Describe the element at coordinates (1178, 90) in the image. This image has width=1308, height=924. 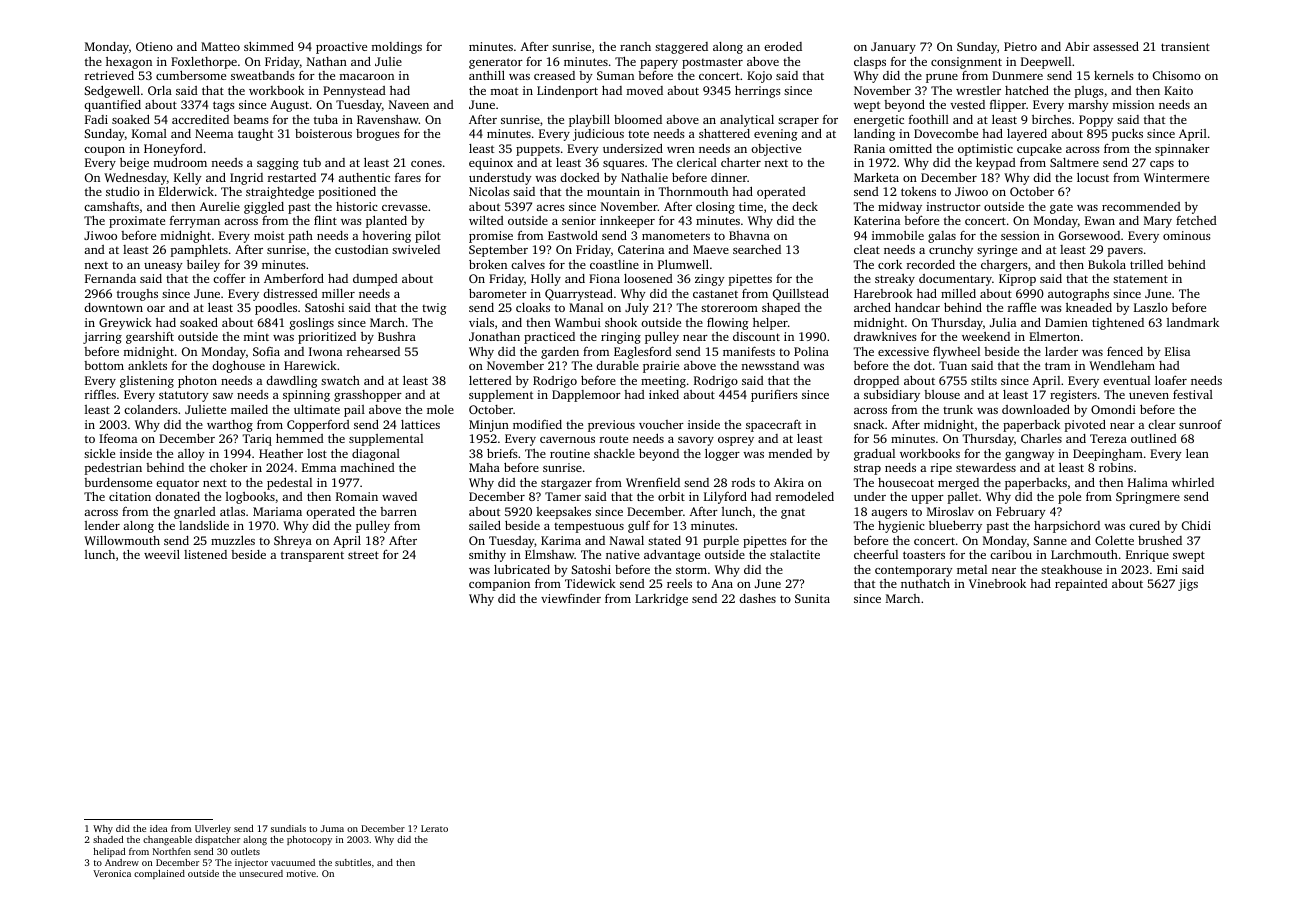
I see `Kaito` at that location.
